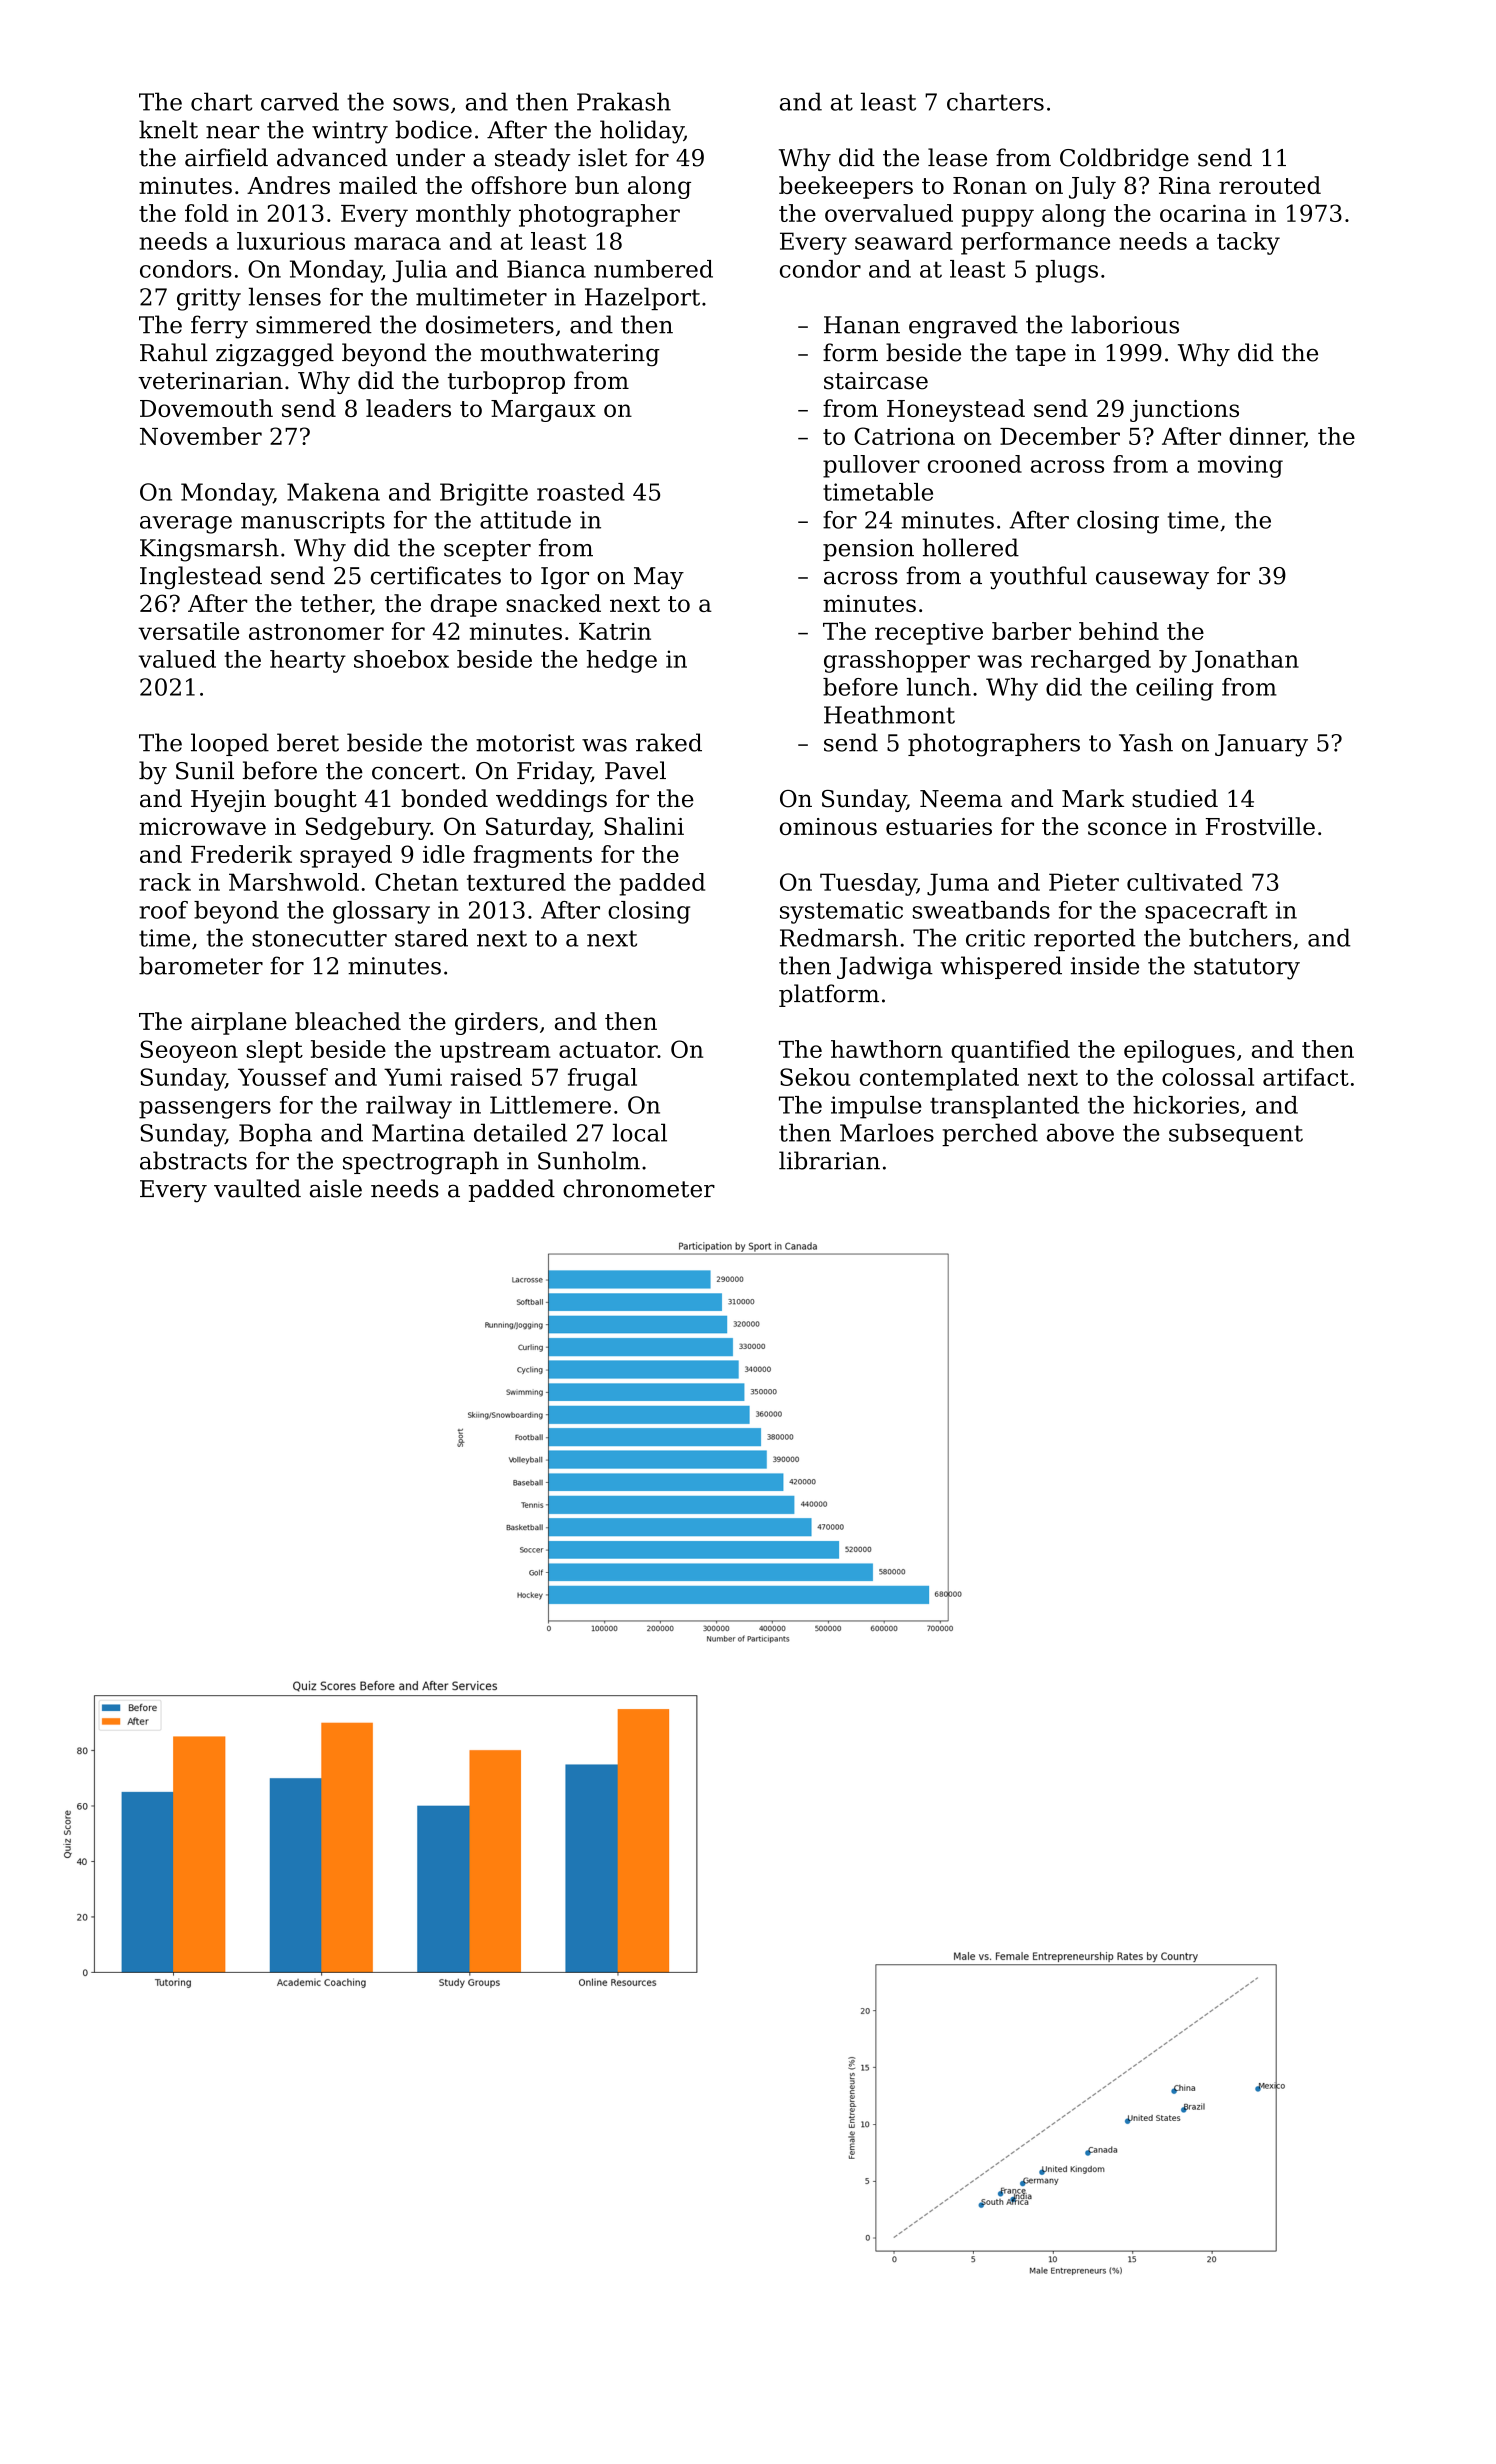  Describe the element at coordinates (640, 1132) in the page. I see `local` at that location.
